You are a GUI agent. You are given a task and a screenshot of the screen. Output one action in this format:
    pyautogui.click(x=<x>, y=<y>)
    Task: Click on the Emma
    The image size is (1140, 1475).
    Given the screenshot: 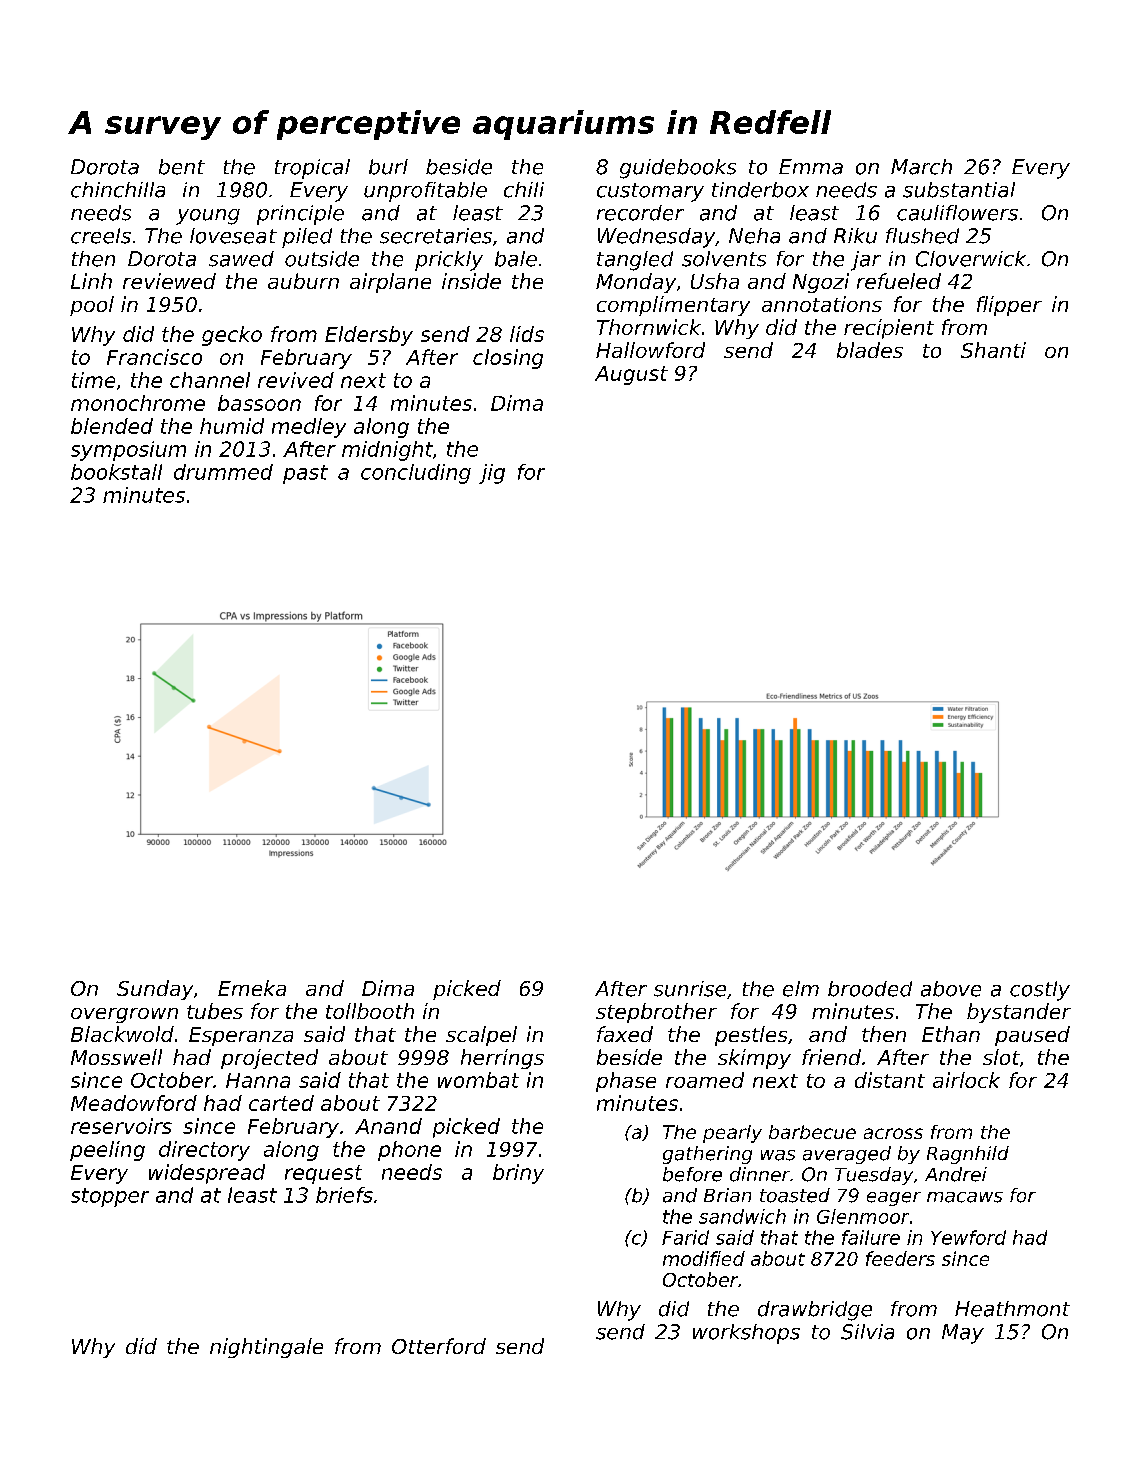 What is the action you would take?
    pyautogui.click(x=811, y=167)
